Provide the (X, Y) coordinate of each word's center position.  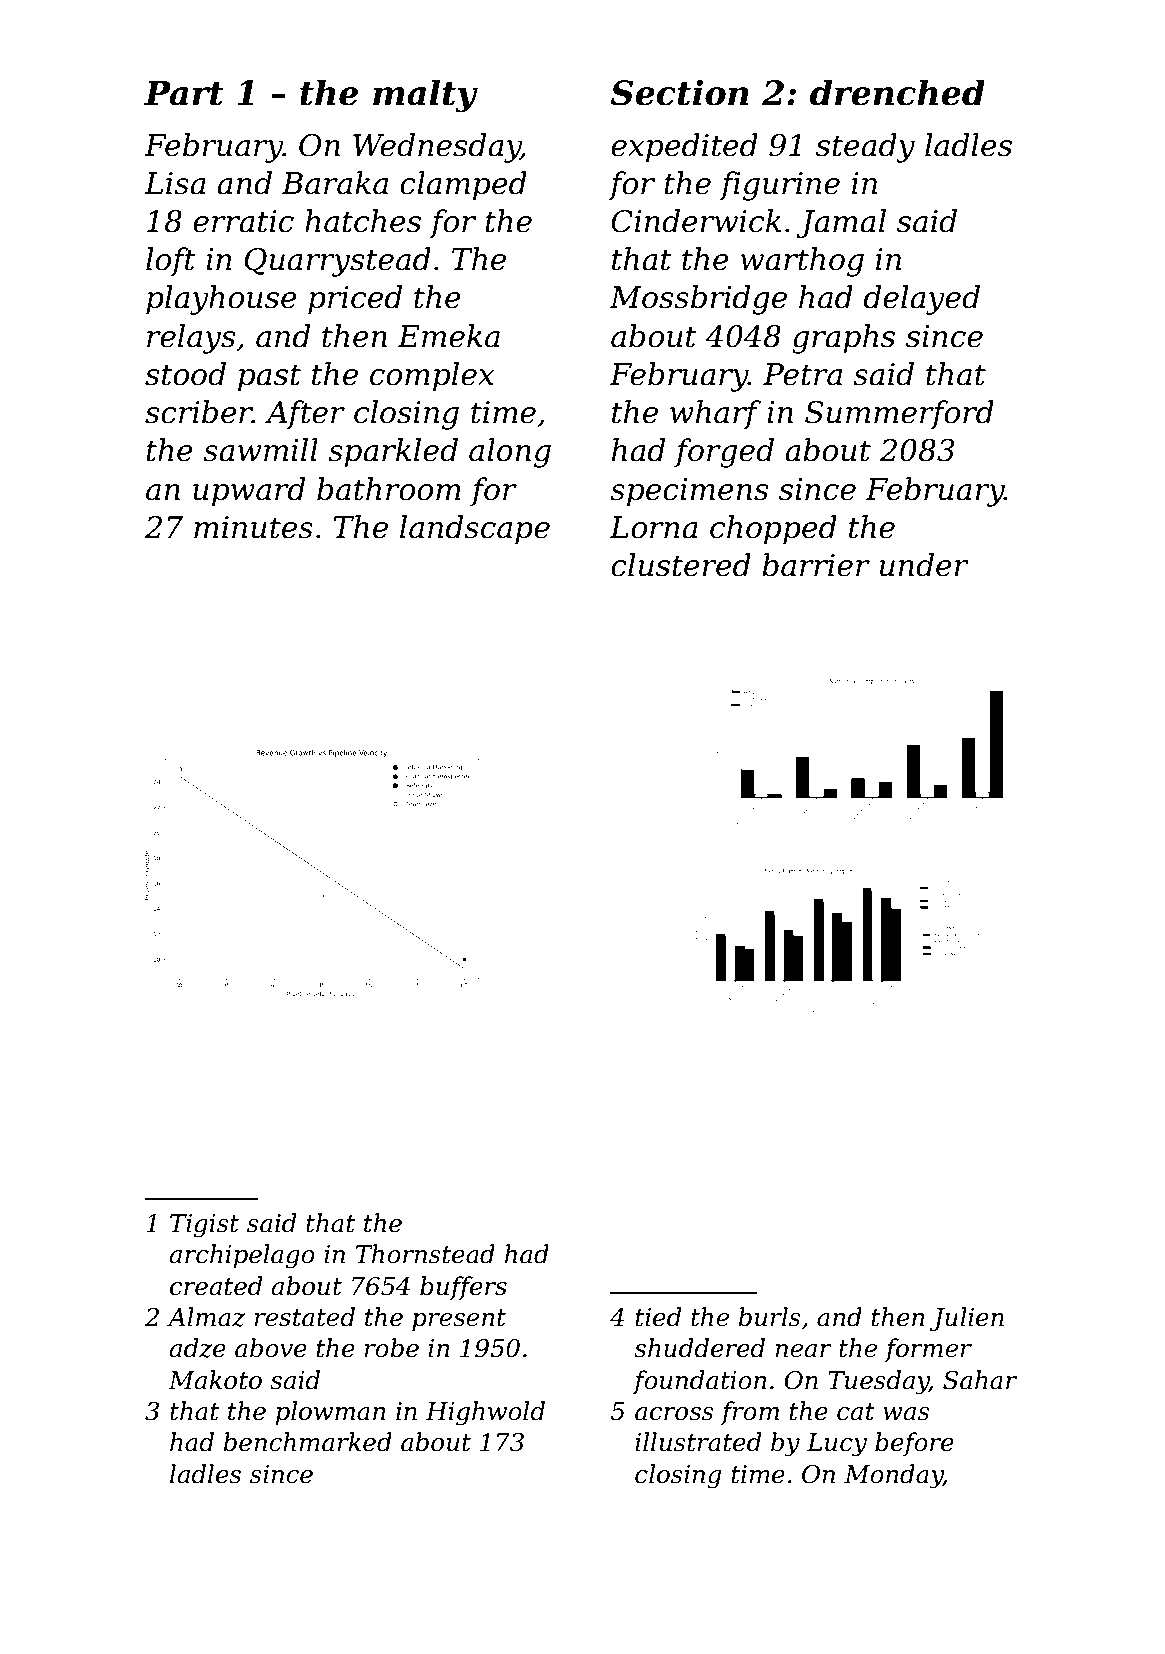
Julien (967, 1319)
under (924, 565)
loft (171, 261)
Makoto (215, 1380)
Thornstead (425, 1254)
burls (769, 1317)
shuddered (699, 1348)
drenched (897, 92)
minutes (253, 527)
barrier (816, 565)
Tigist (204, 1226)
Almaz (206, 1317)
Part (184, 93)
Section (680, 92)
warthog (802, 262)
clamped (463, 186)
